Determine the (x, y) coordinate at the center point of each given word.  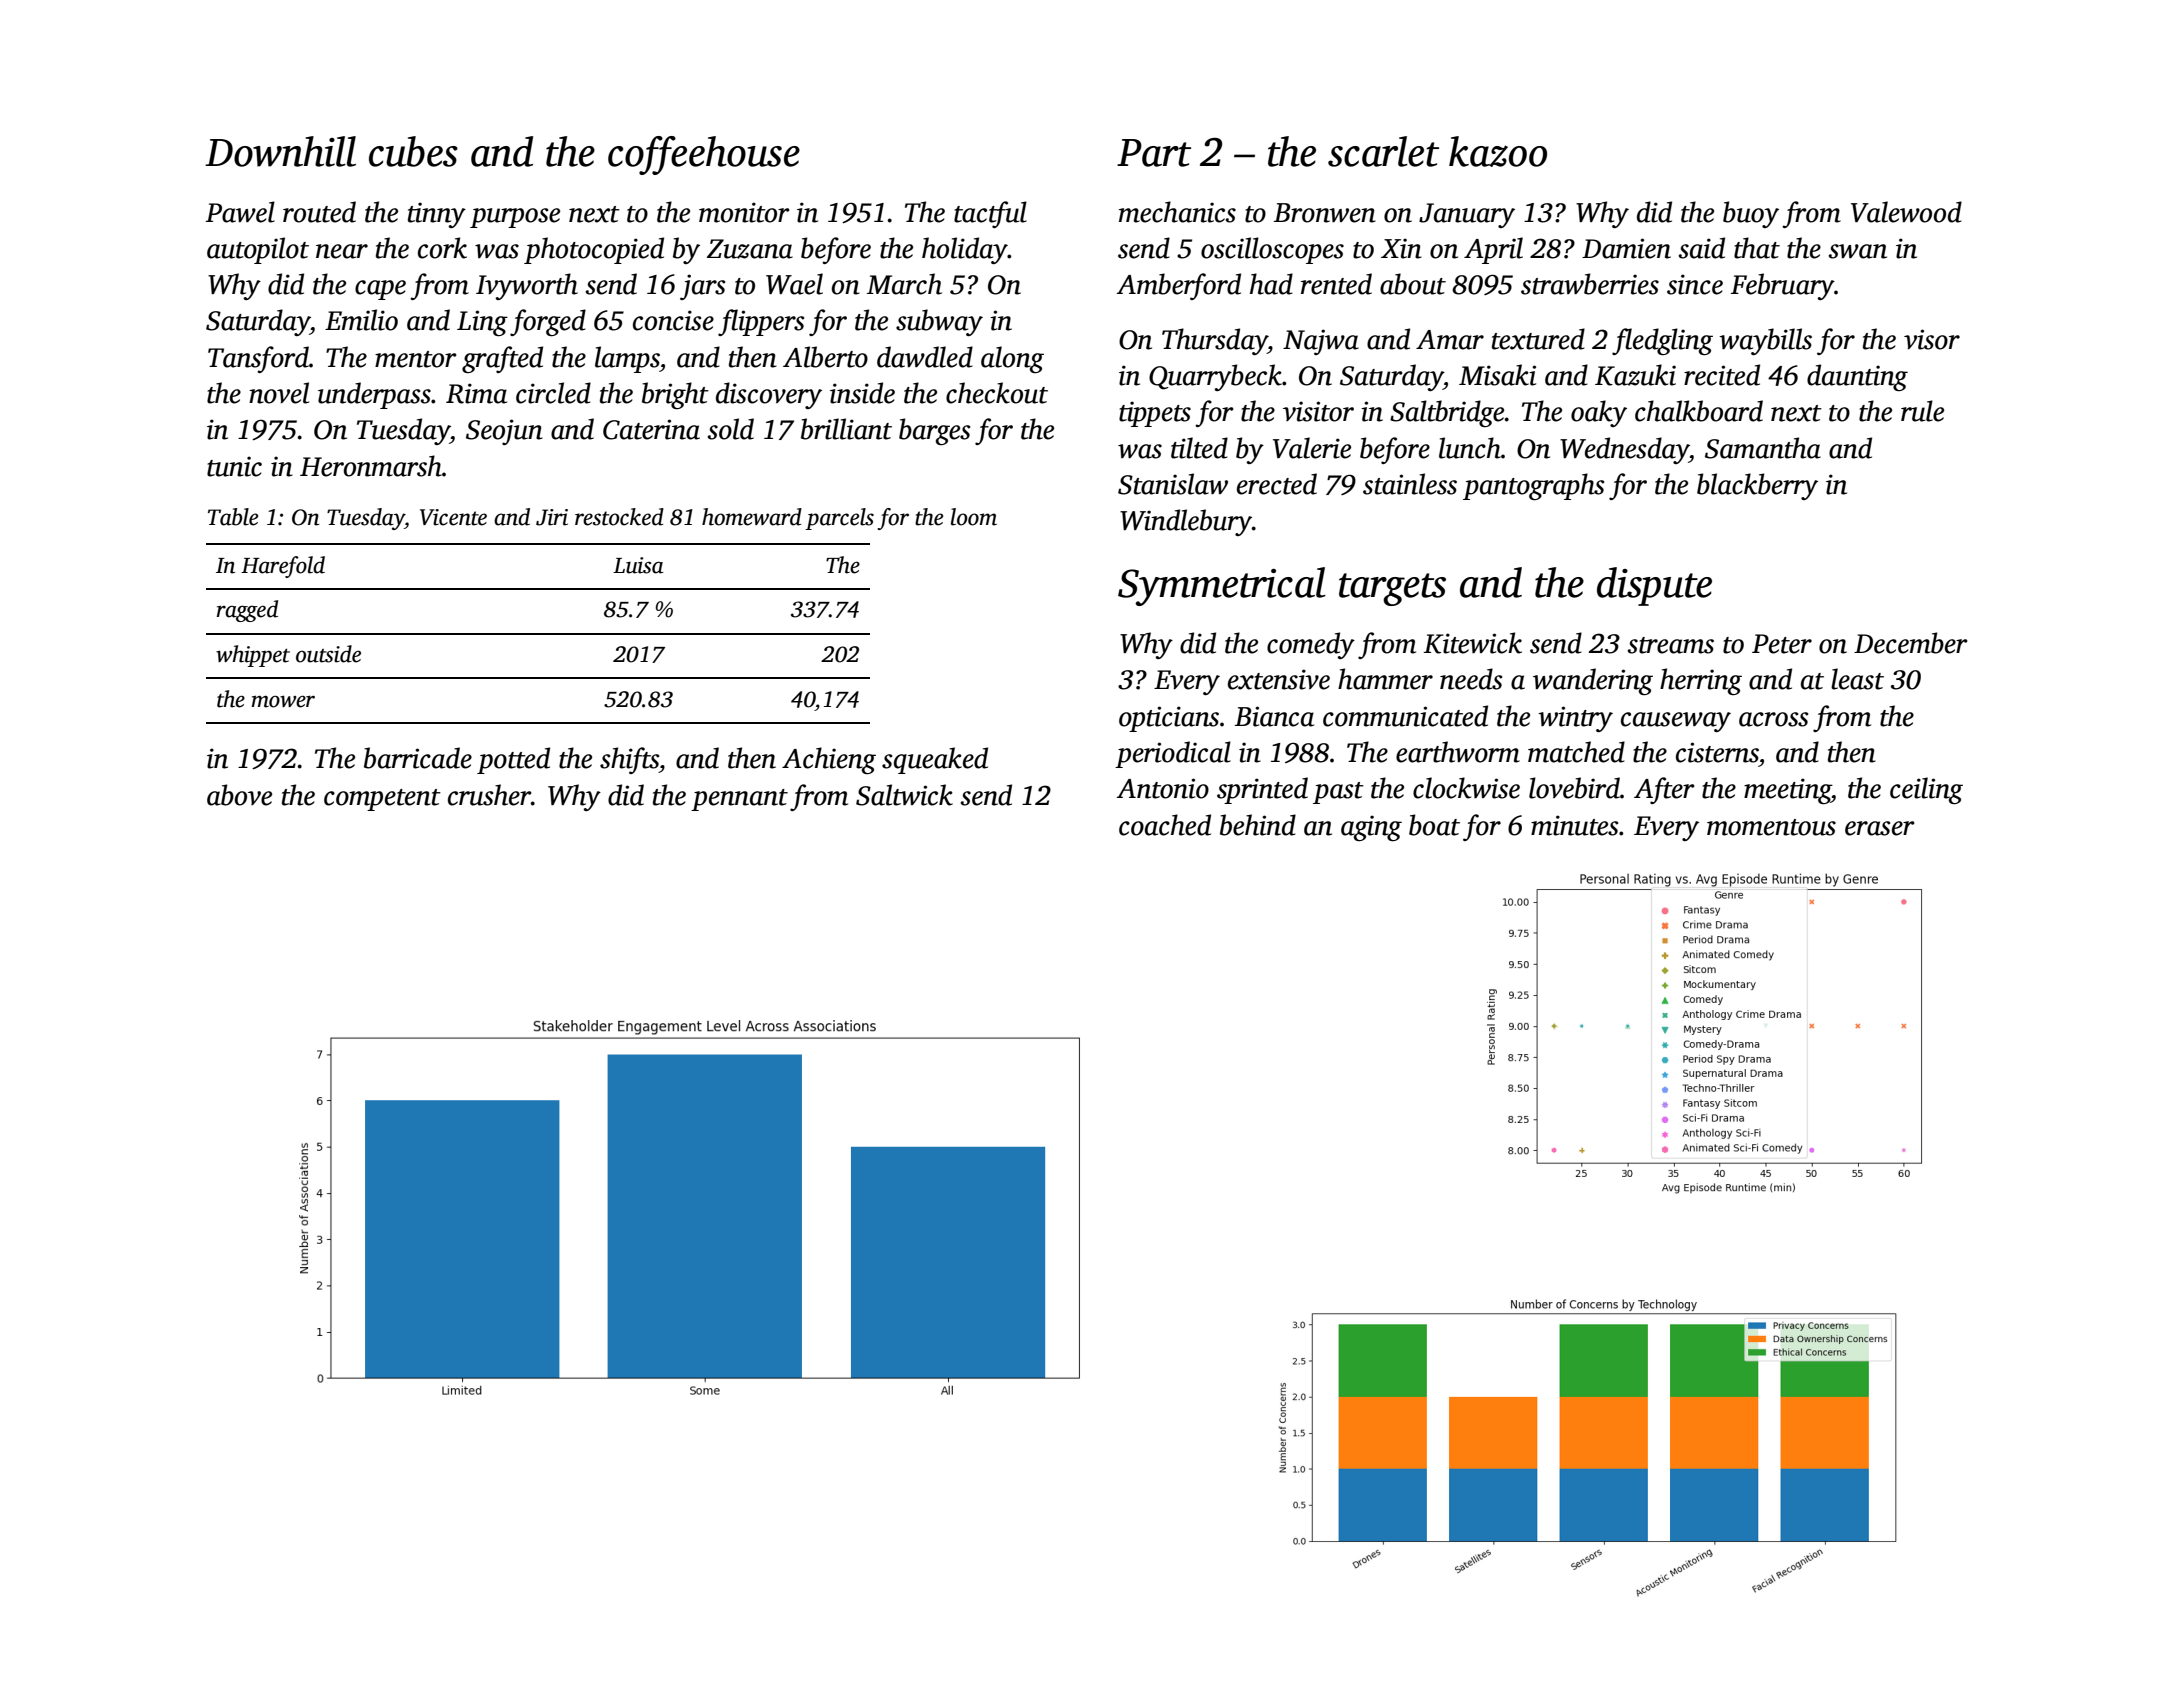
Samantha (1763, 448)
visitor (1318, 411)
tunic (234, 466)
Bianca (1274, 716)
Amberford (1179, 286)
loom (974, 517)
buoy (1751, 214)
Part (1154, 153)
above (239, 795)
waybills (1765, 341)
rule (1922, 411)
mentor (416, 359)
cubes (413, 151)
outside (328, 654)
